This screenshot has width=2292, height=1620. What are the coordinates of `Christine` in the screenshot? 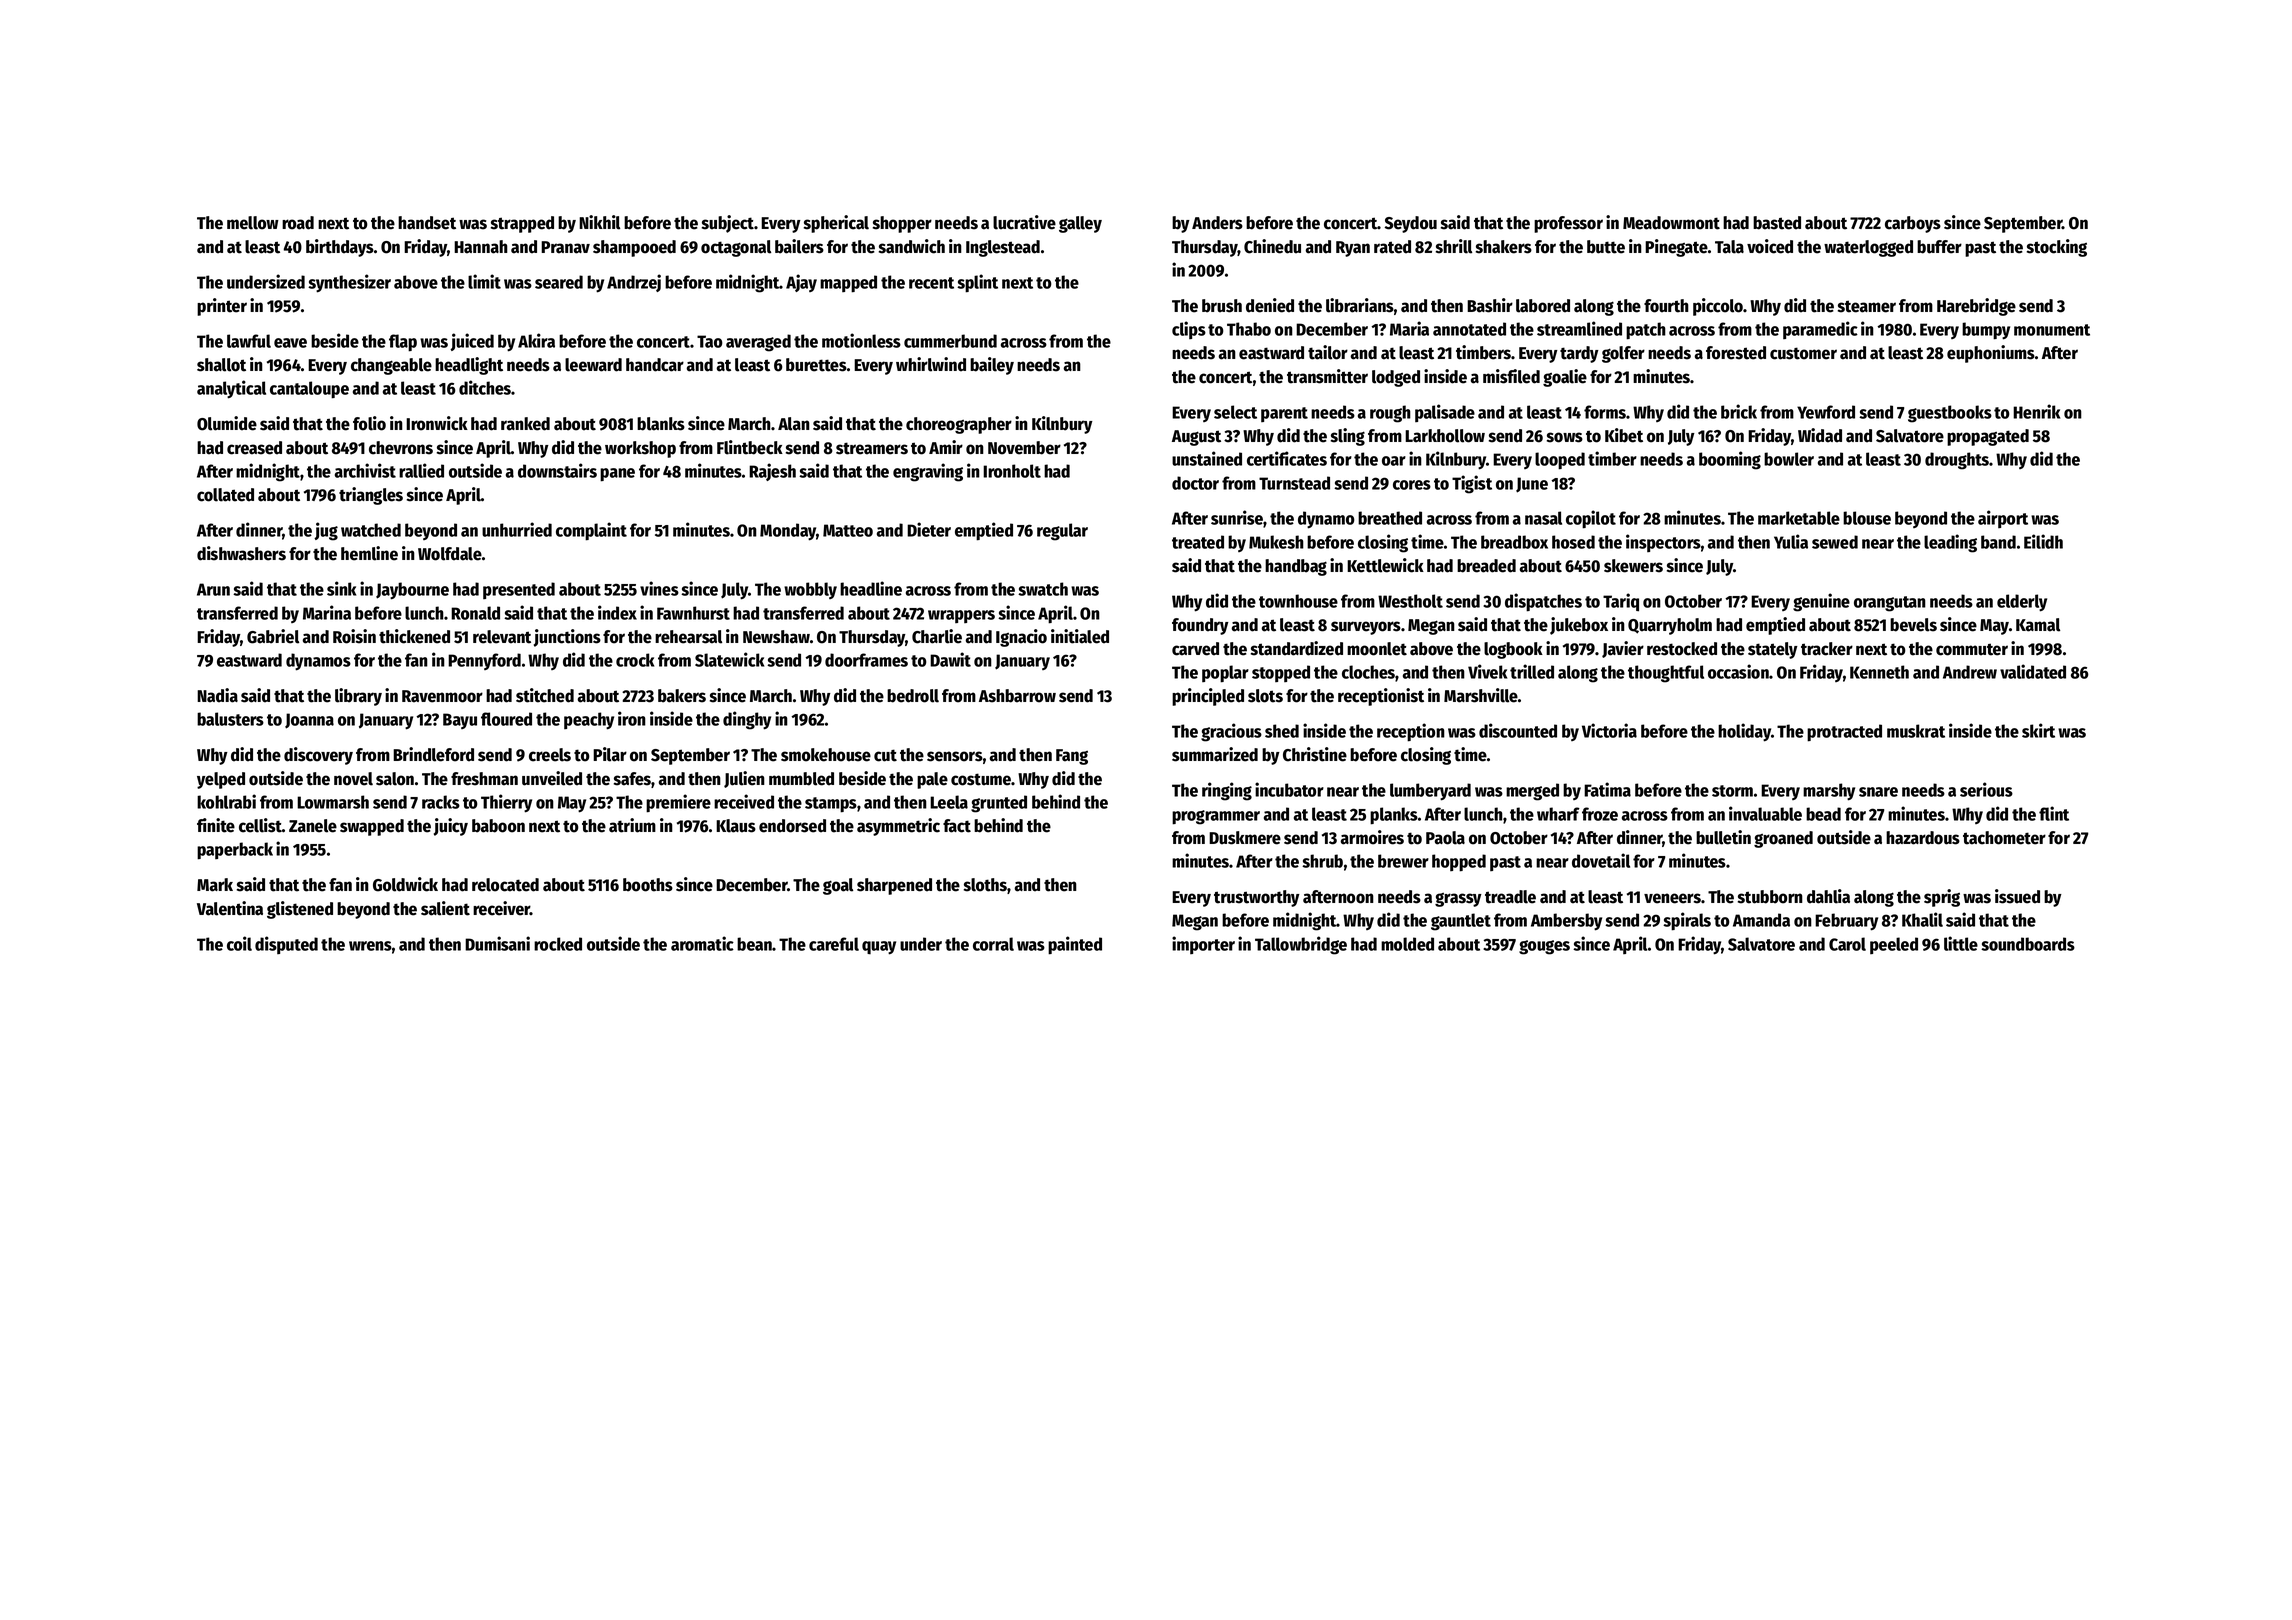 It's located at (1315, 754).
